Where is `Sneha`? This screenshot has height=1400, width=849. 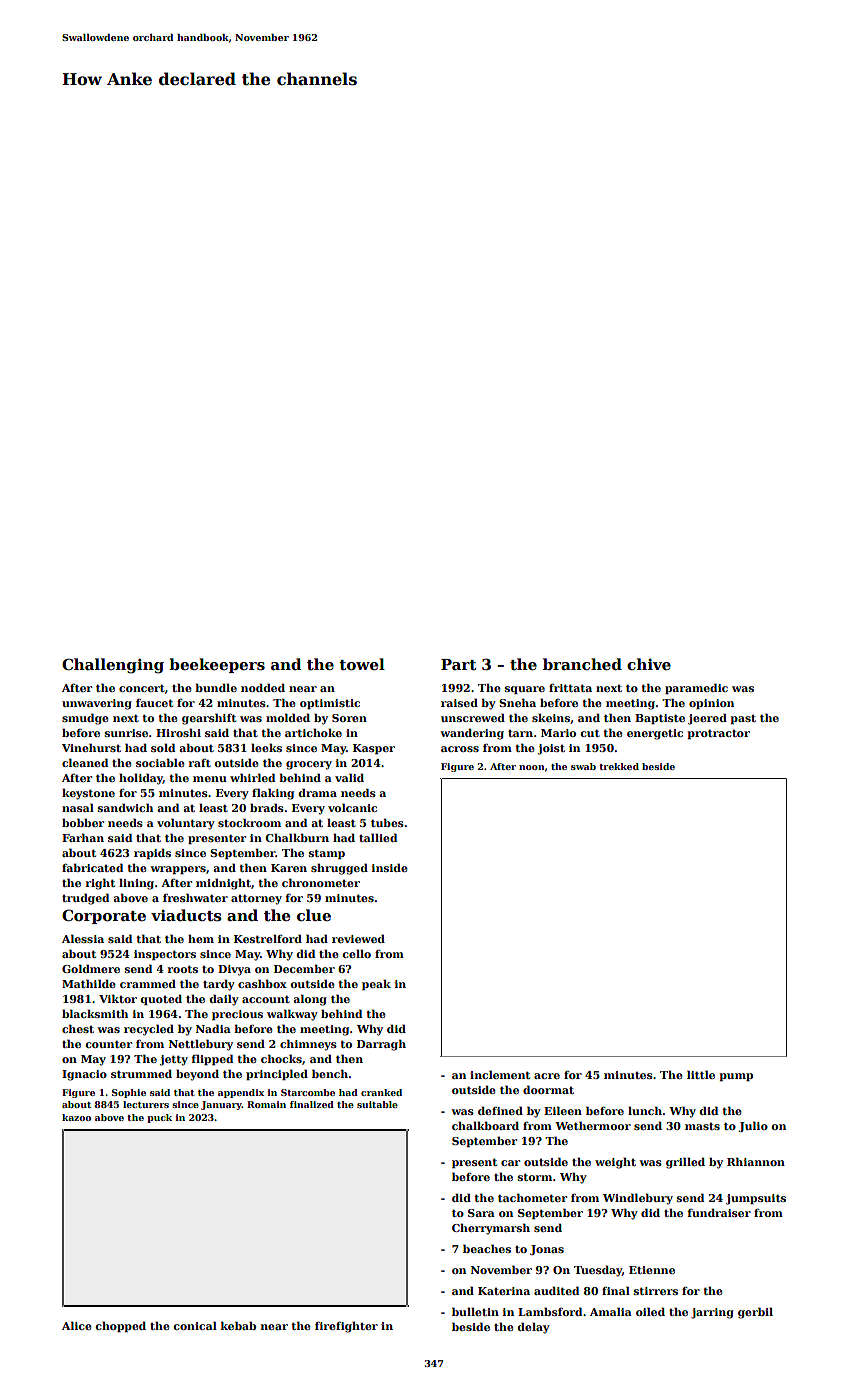 Sneha is located at coordinates (517, 702).
